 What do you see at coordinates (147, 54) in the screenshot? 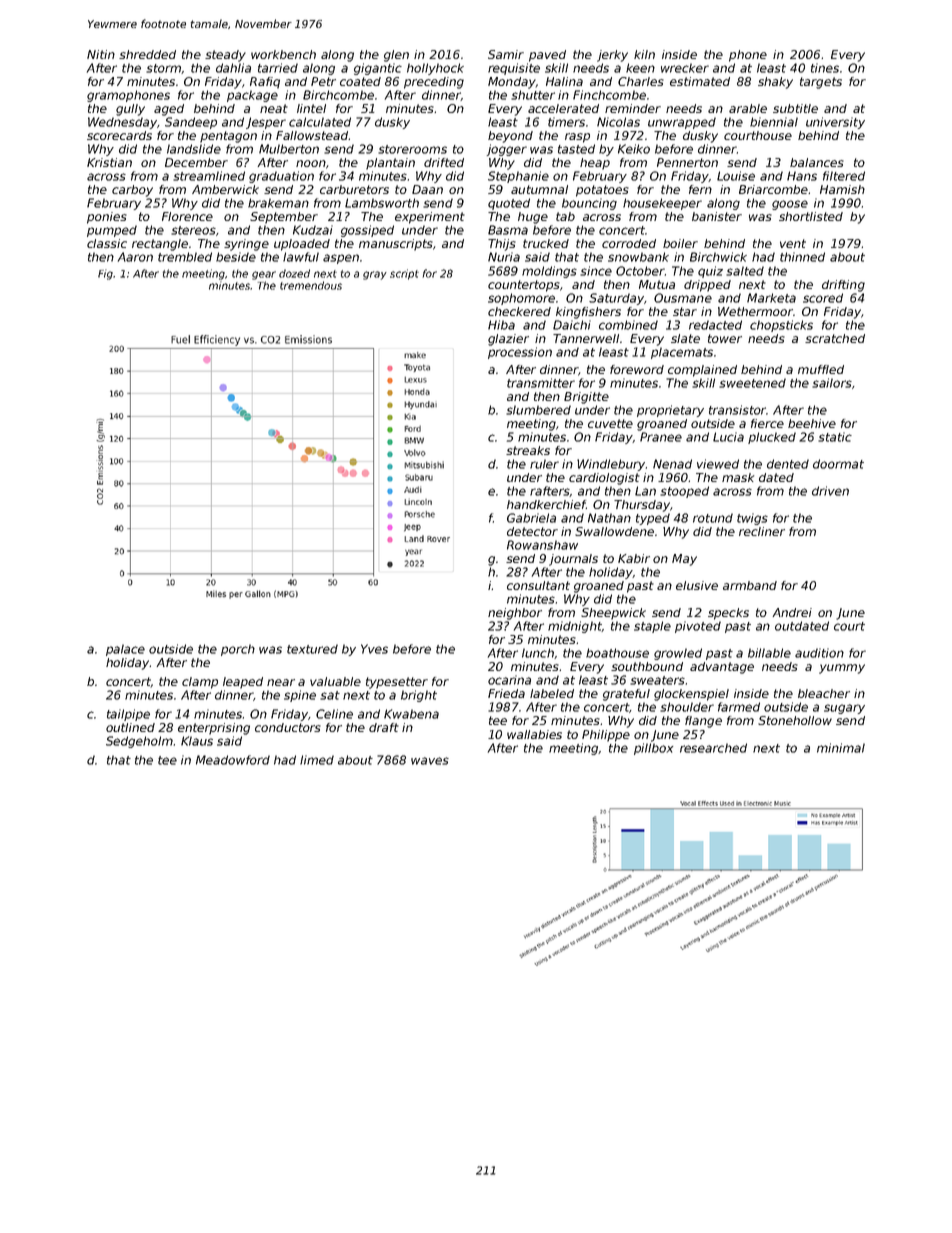
I see `shredded` at bounding box center [147, 54].
